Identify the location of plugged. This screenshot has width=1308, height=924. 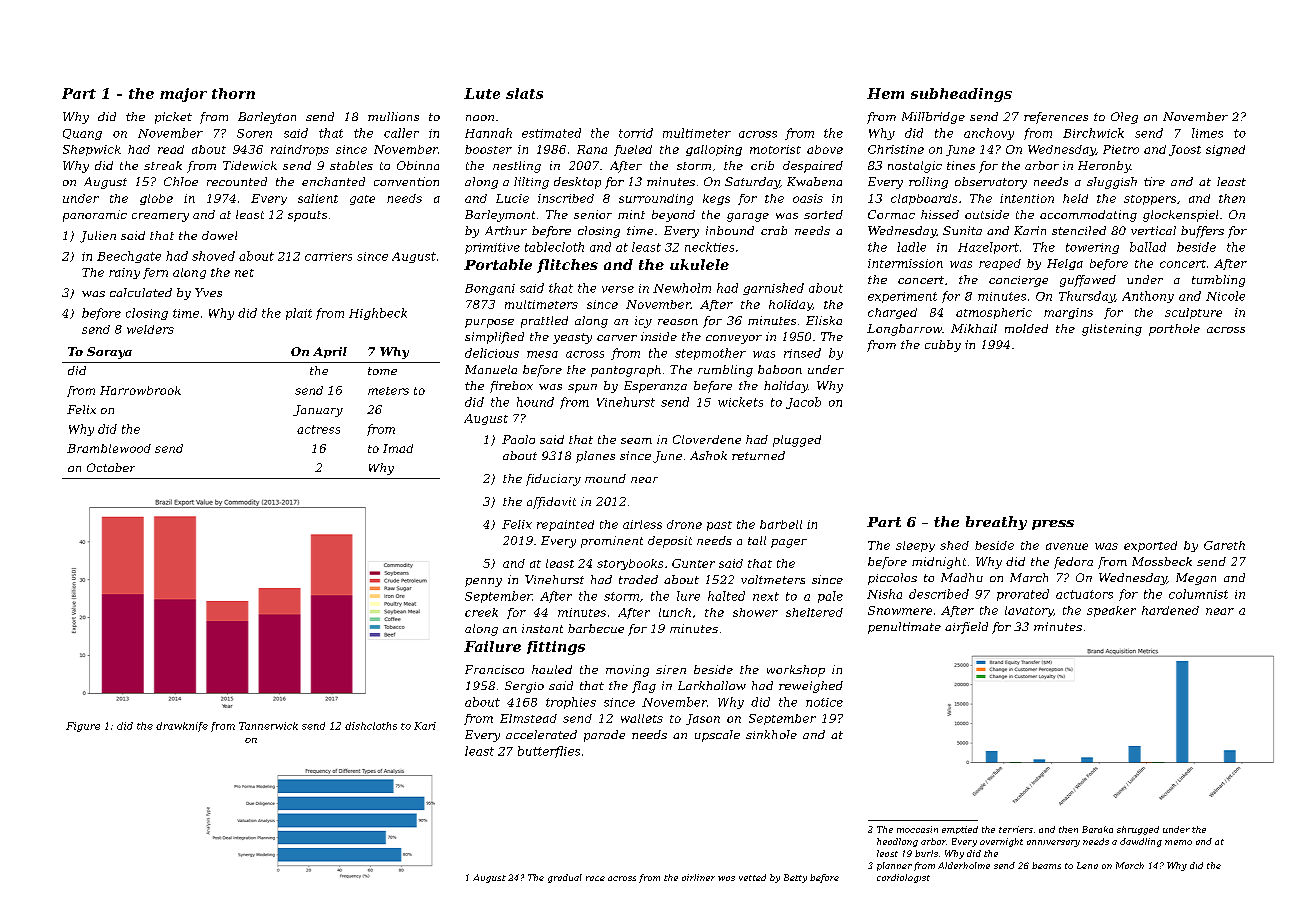
(797, 441).
